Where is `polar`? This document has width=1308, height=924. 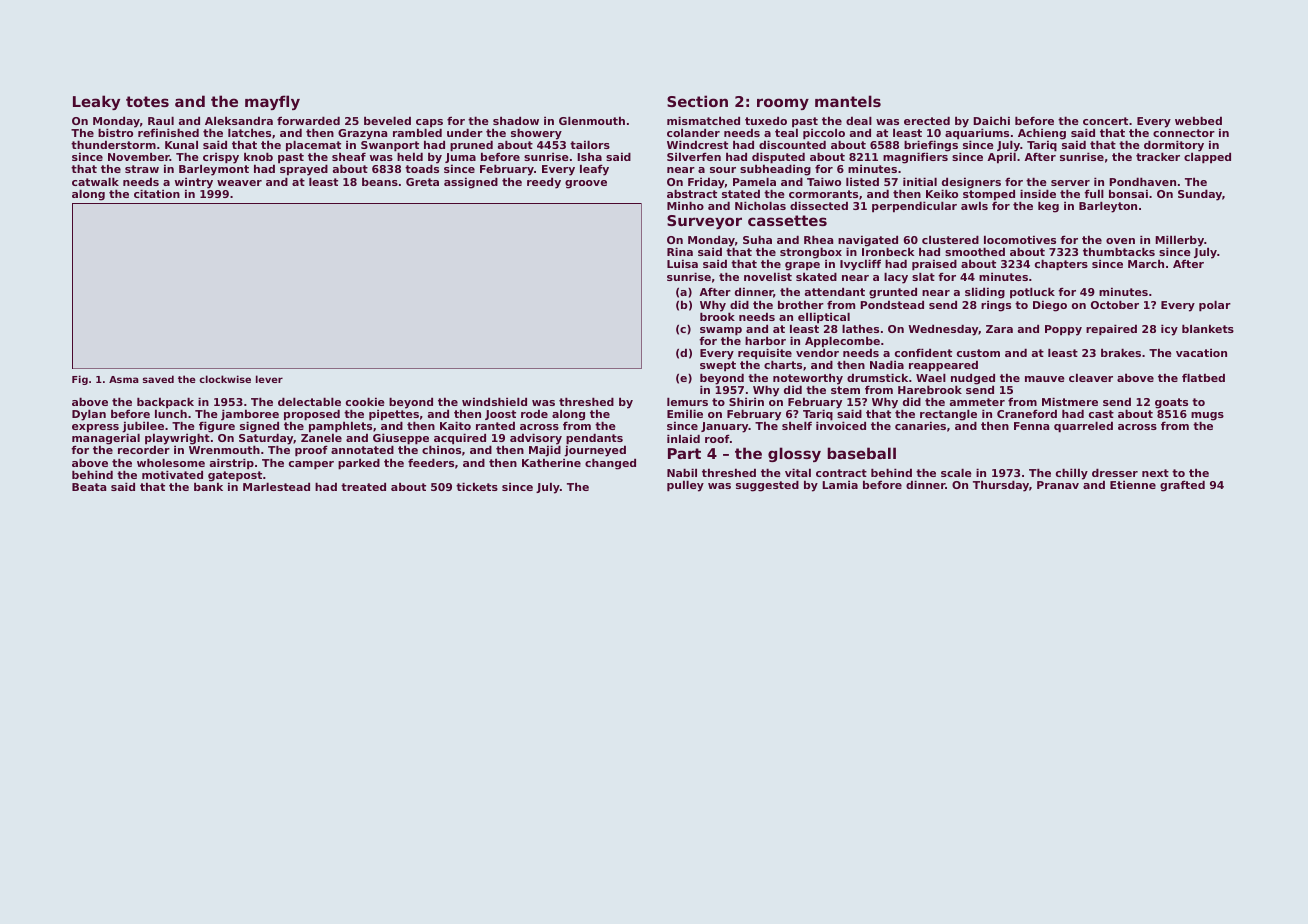
polar is located at coordinates (1215, 306).
